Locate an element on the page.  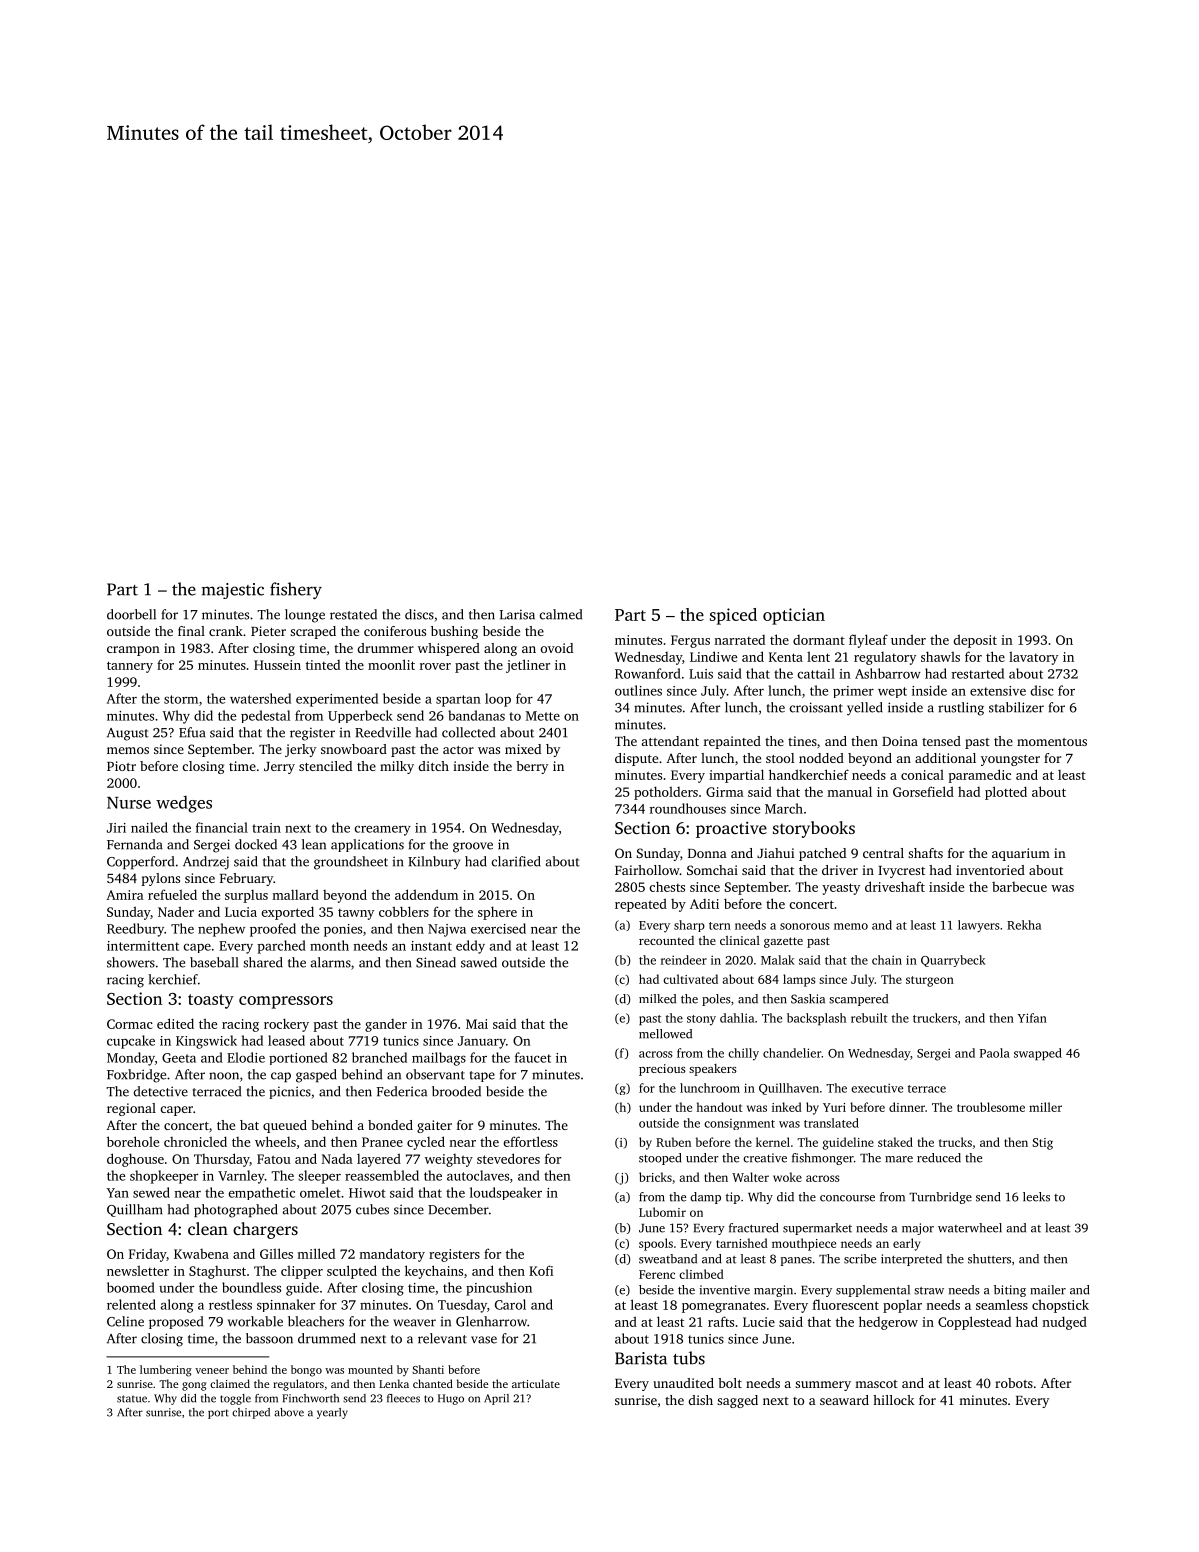
above is located at coordinates (289, 1412).
